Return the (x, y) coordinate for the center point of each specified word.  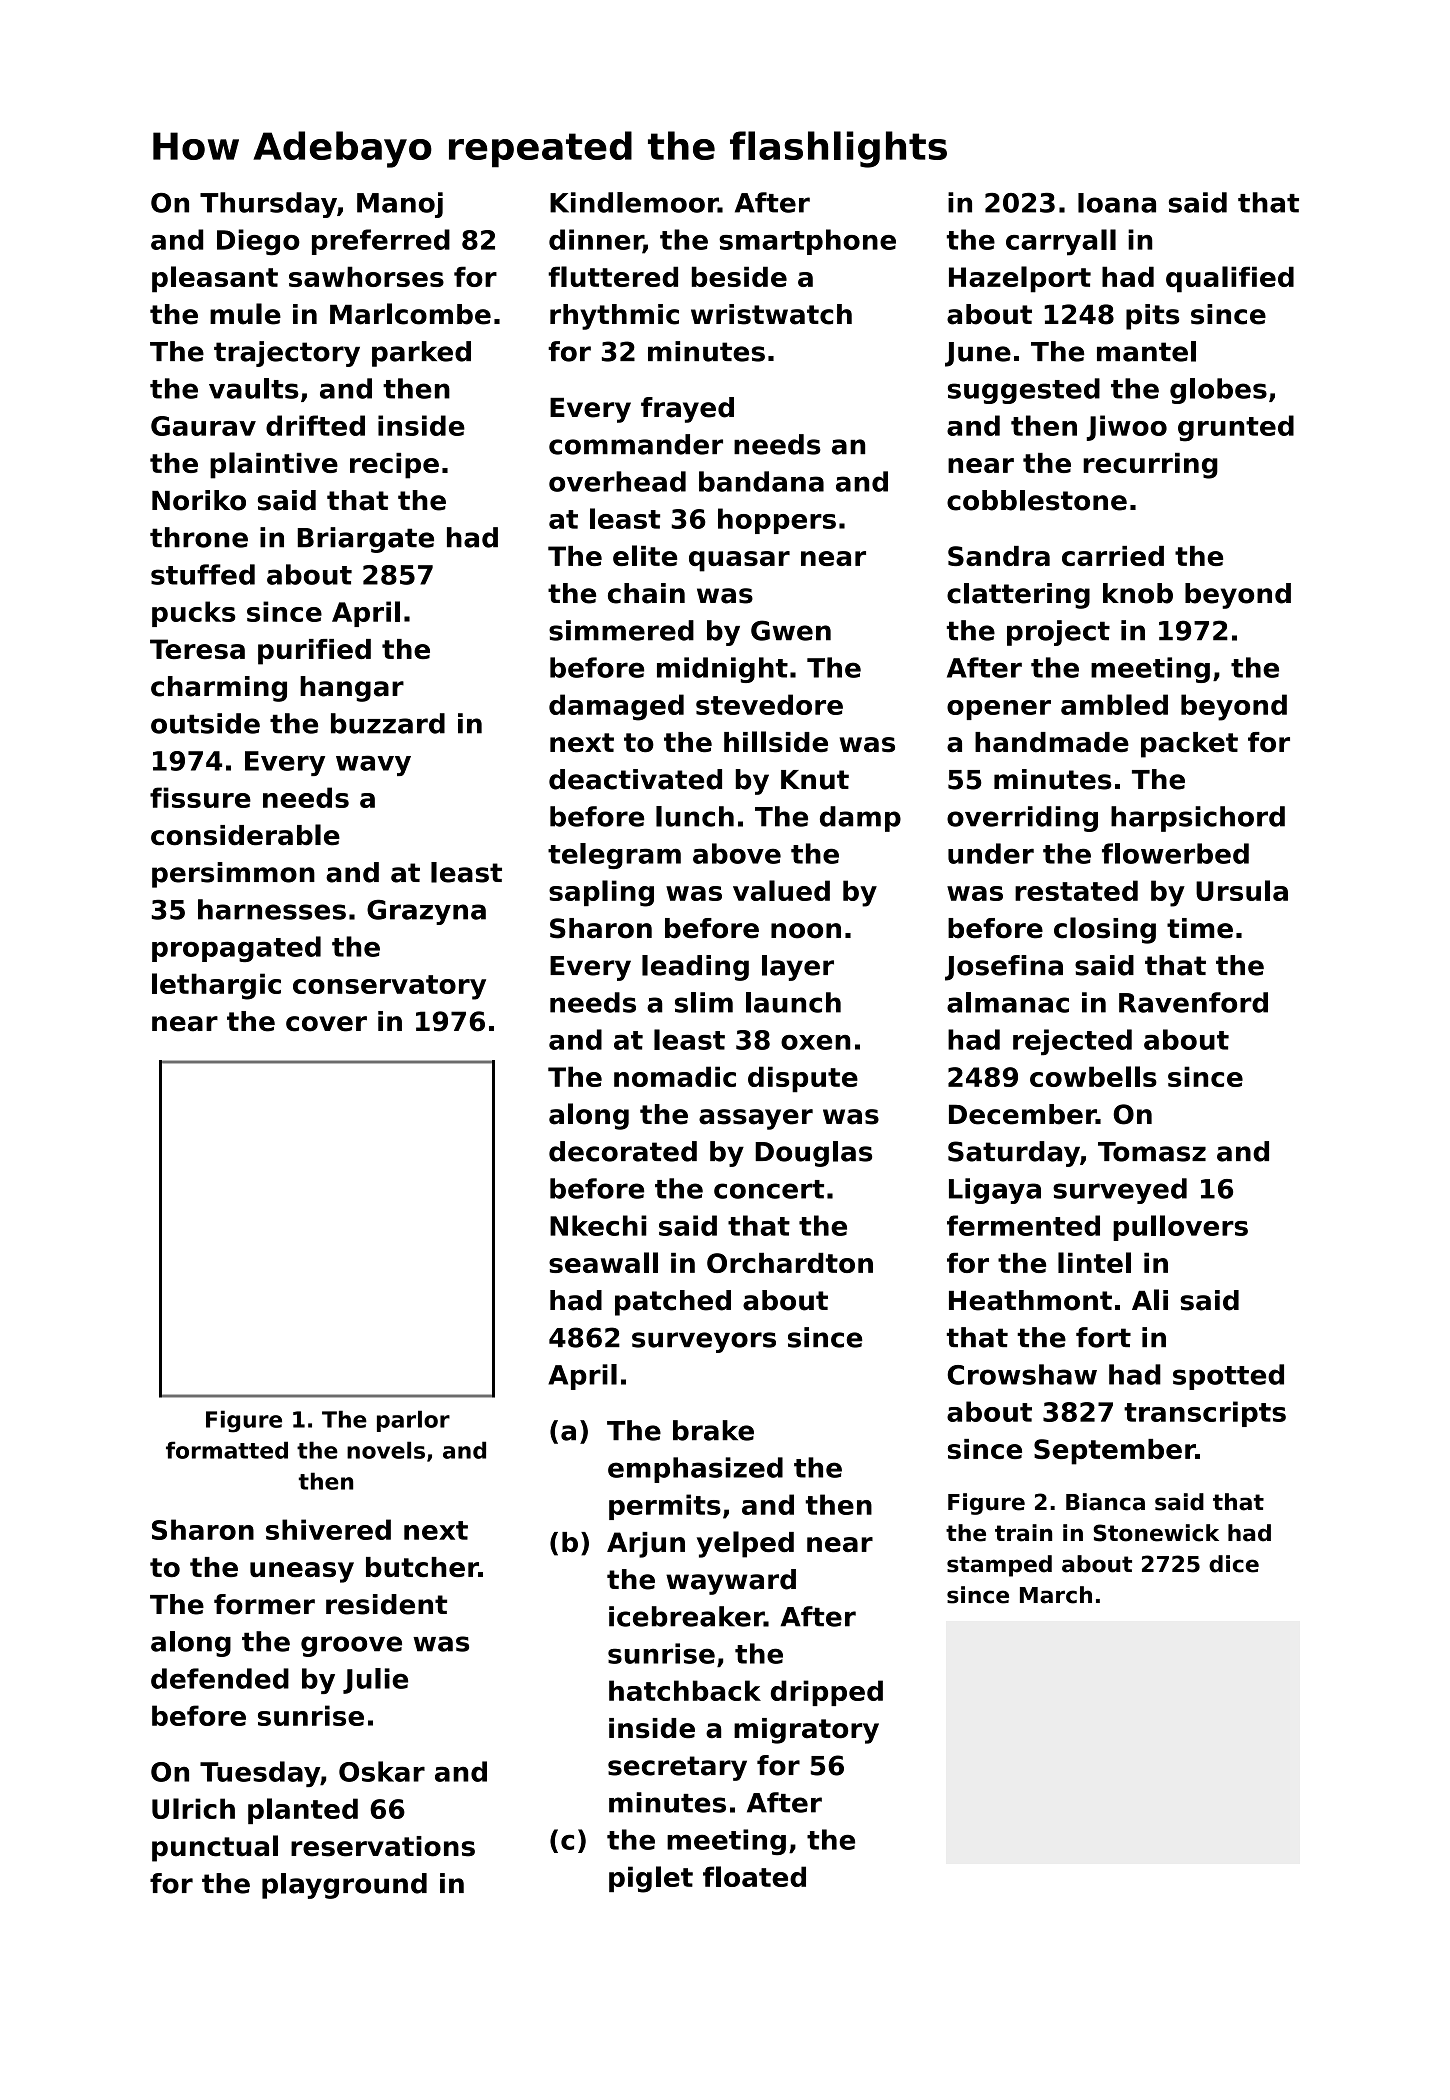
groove (351, 1646)
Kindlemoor (634, 202)
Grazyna (426, 912)
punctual (215, 1848)
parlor (413, 1421)
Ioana (1117, 203)
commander (636, 444)
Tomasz (1152, 1152)
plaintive (274, 465)
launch (793, 1002)
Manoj (400, 205)
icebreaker (686, 1616)
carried (1113, 556)
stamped (999, 1566)
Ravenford (1193, 1002)
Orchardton (790, 1263)
